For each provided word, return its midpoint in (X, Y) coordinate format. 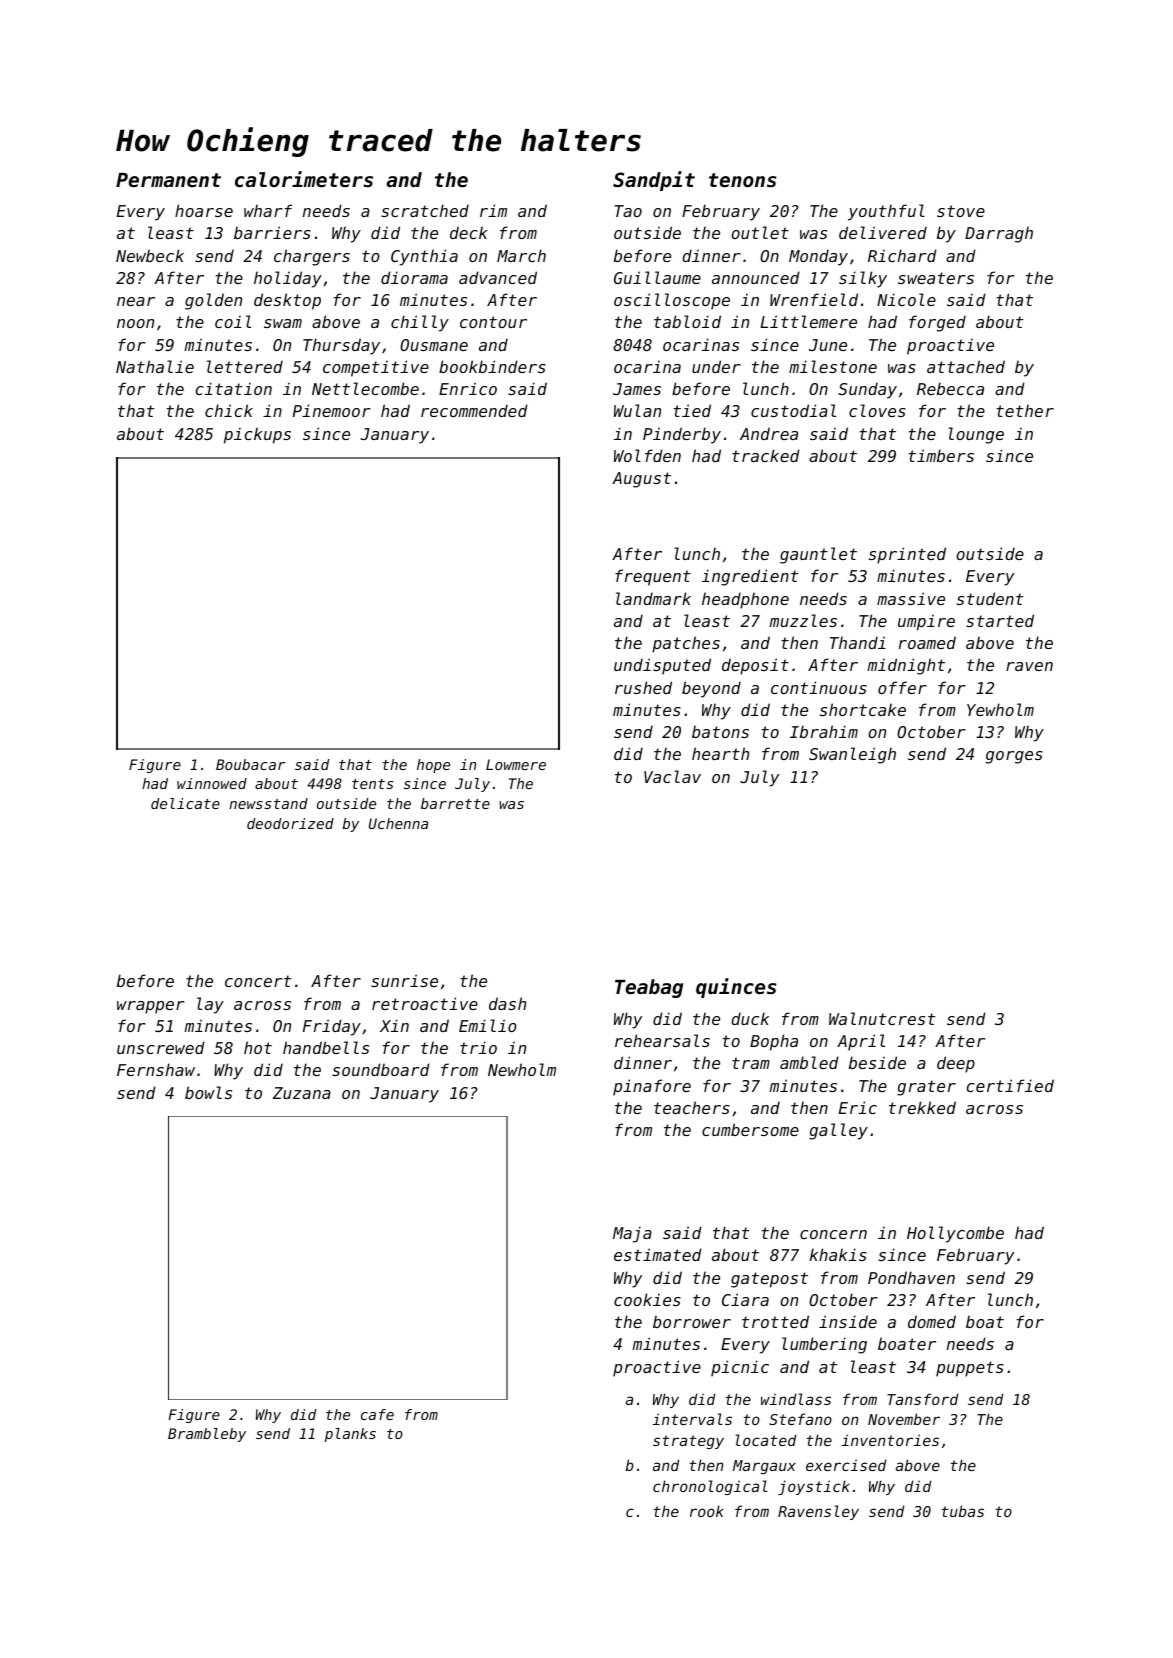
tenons (743, 180)
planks (350, 1435)
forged (937, 323)
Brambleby (207, 1435)
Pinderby (682, 435)
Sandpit (654, 181)
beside (877, 1062)
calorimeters (304, 179)
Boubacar (250, 764)
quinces (736, 988)
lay (210, 1005)
